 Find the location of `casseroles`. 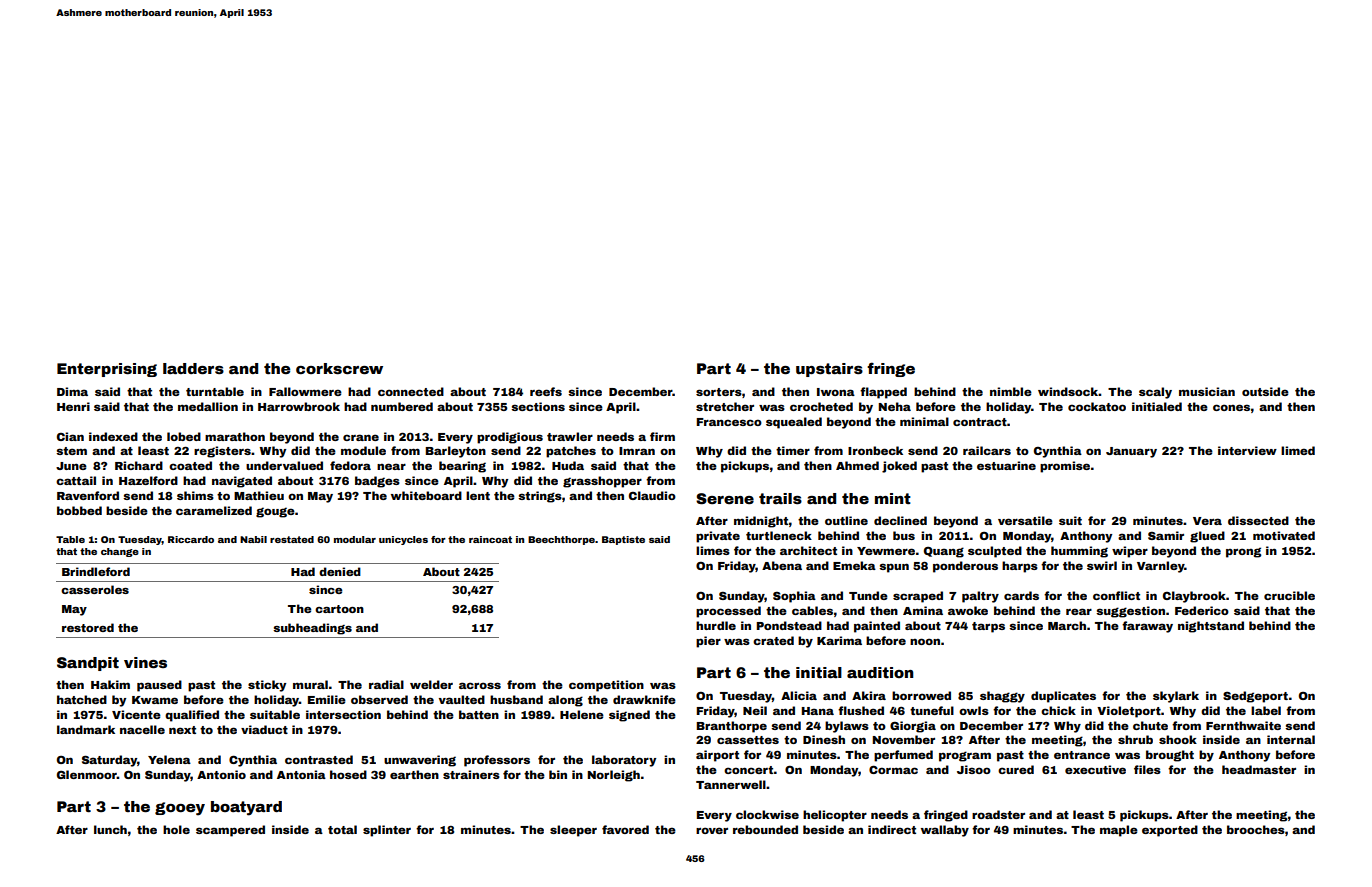

casseroles is located at coordinates (95, 589).
